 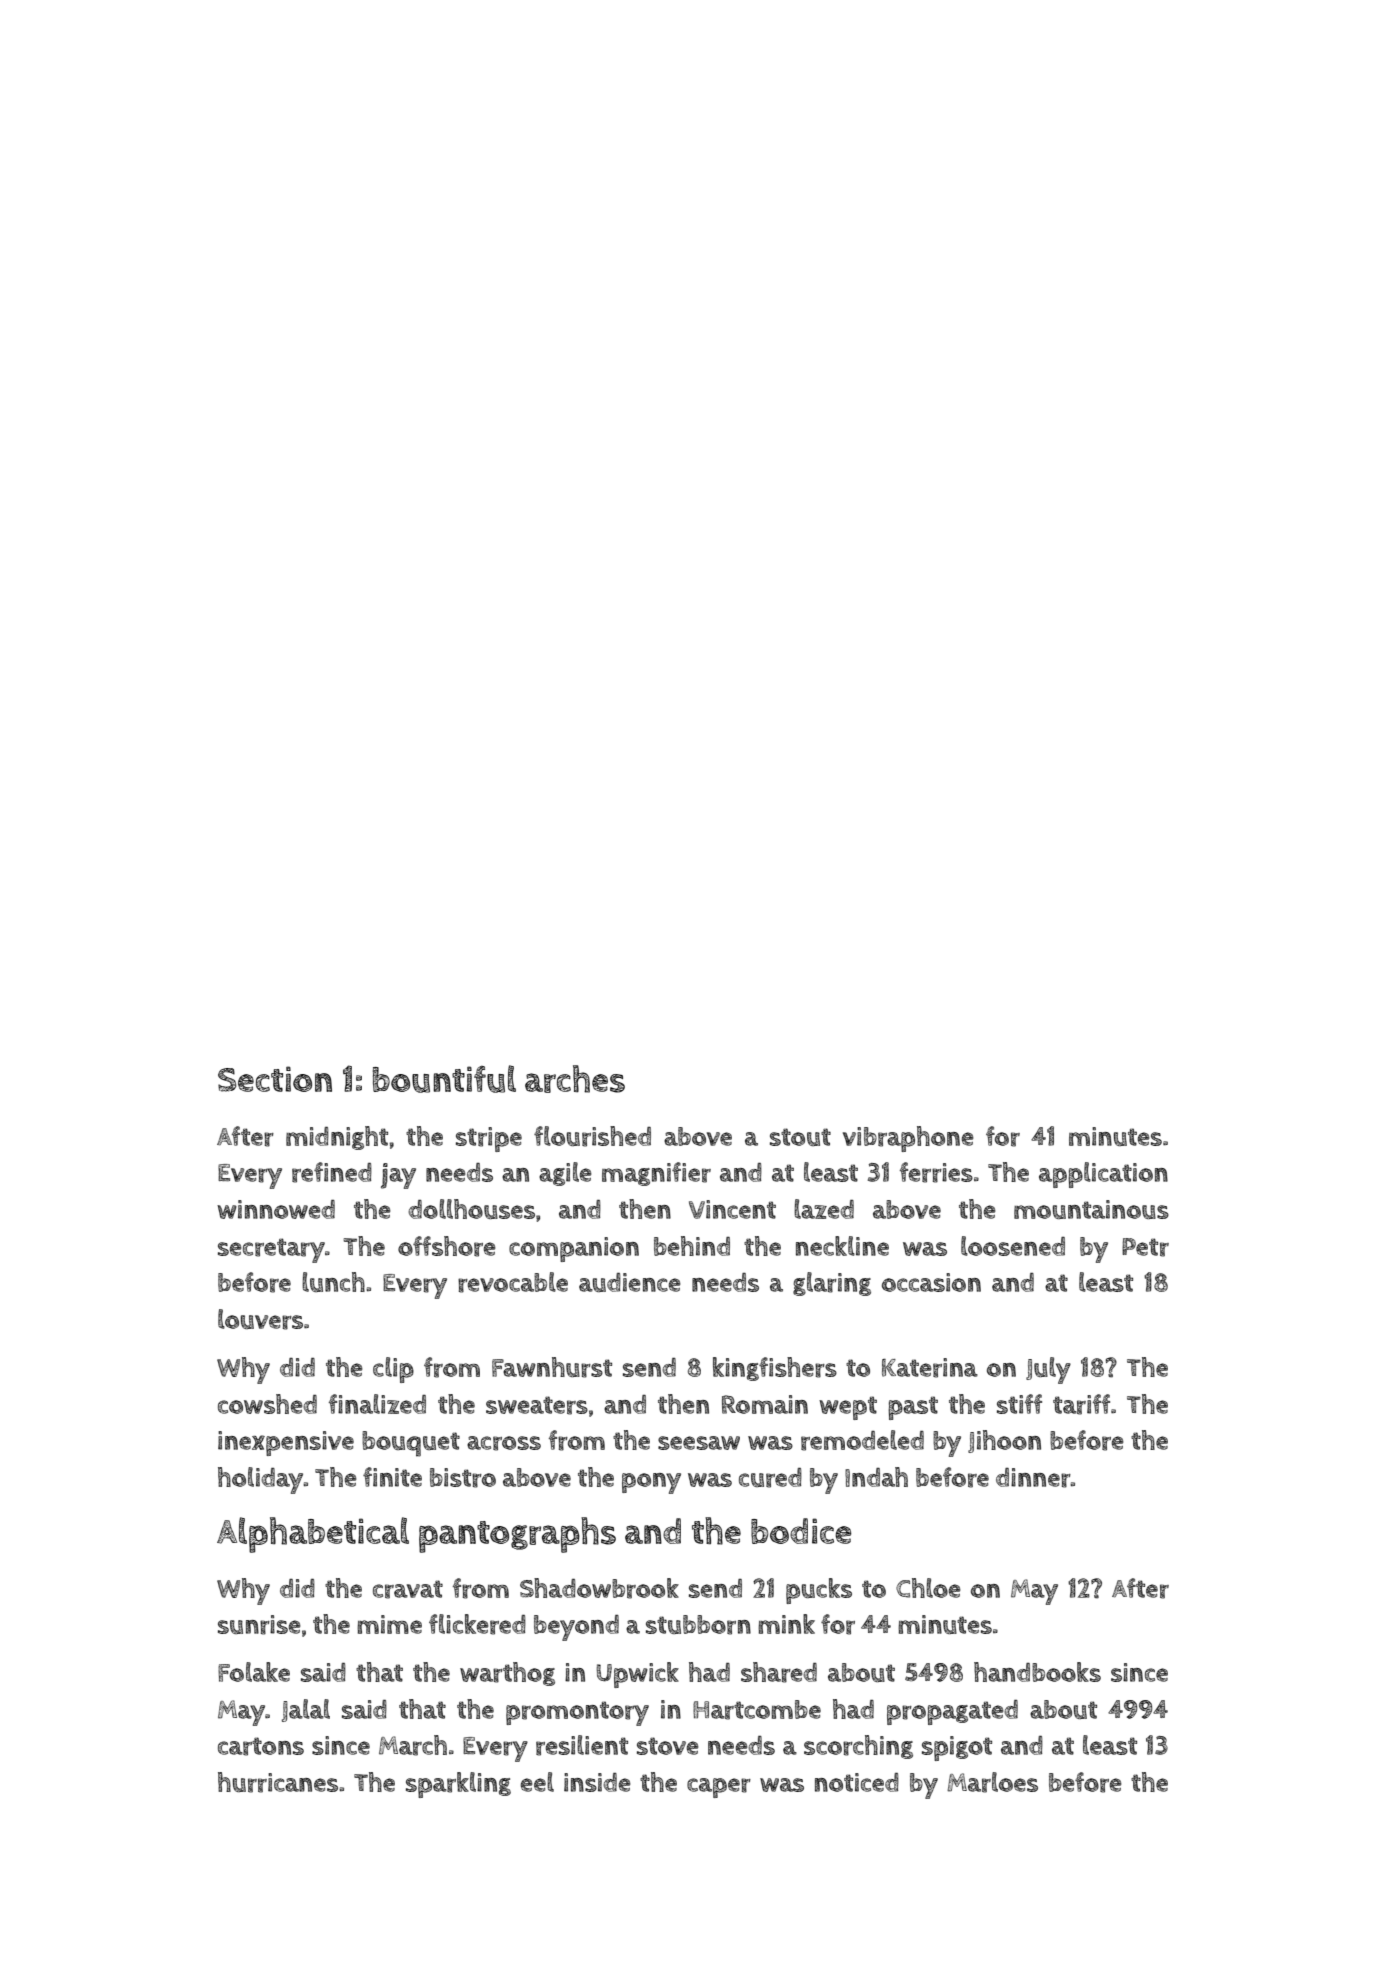 What do you see at coordinates (278, 1782) in the image?
I see `hurricanes` at bounding box center [278, 1782].
